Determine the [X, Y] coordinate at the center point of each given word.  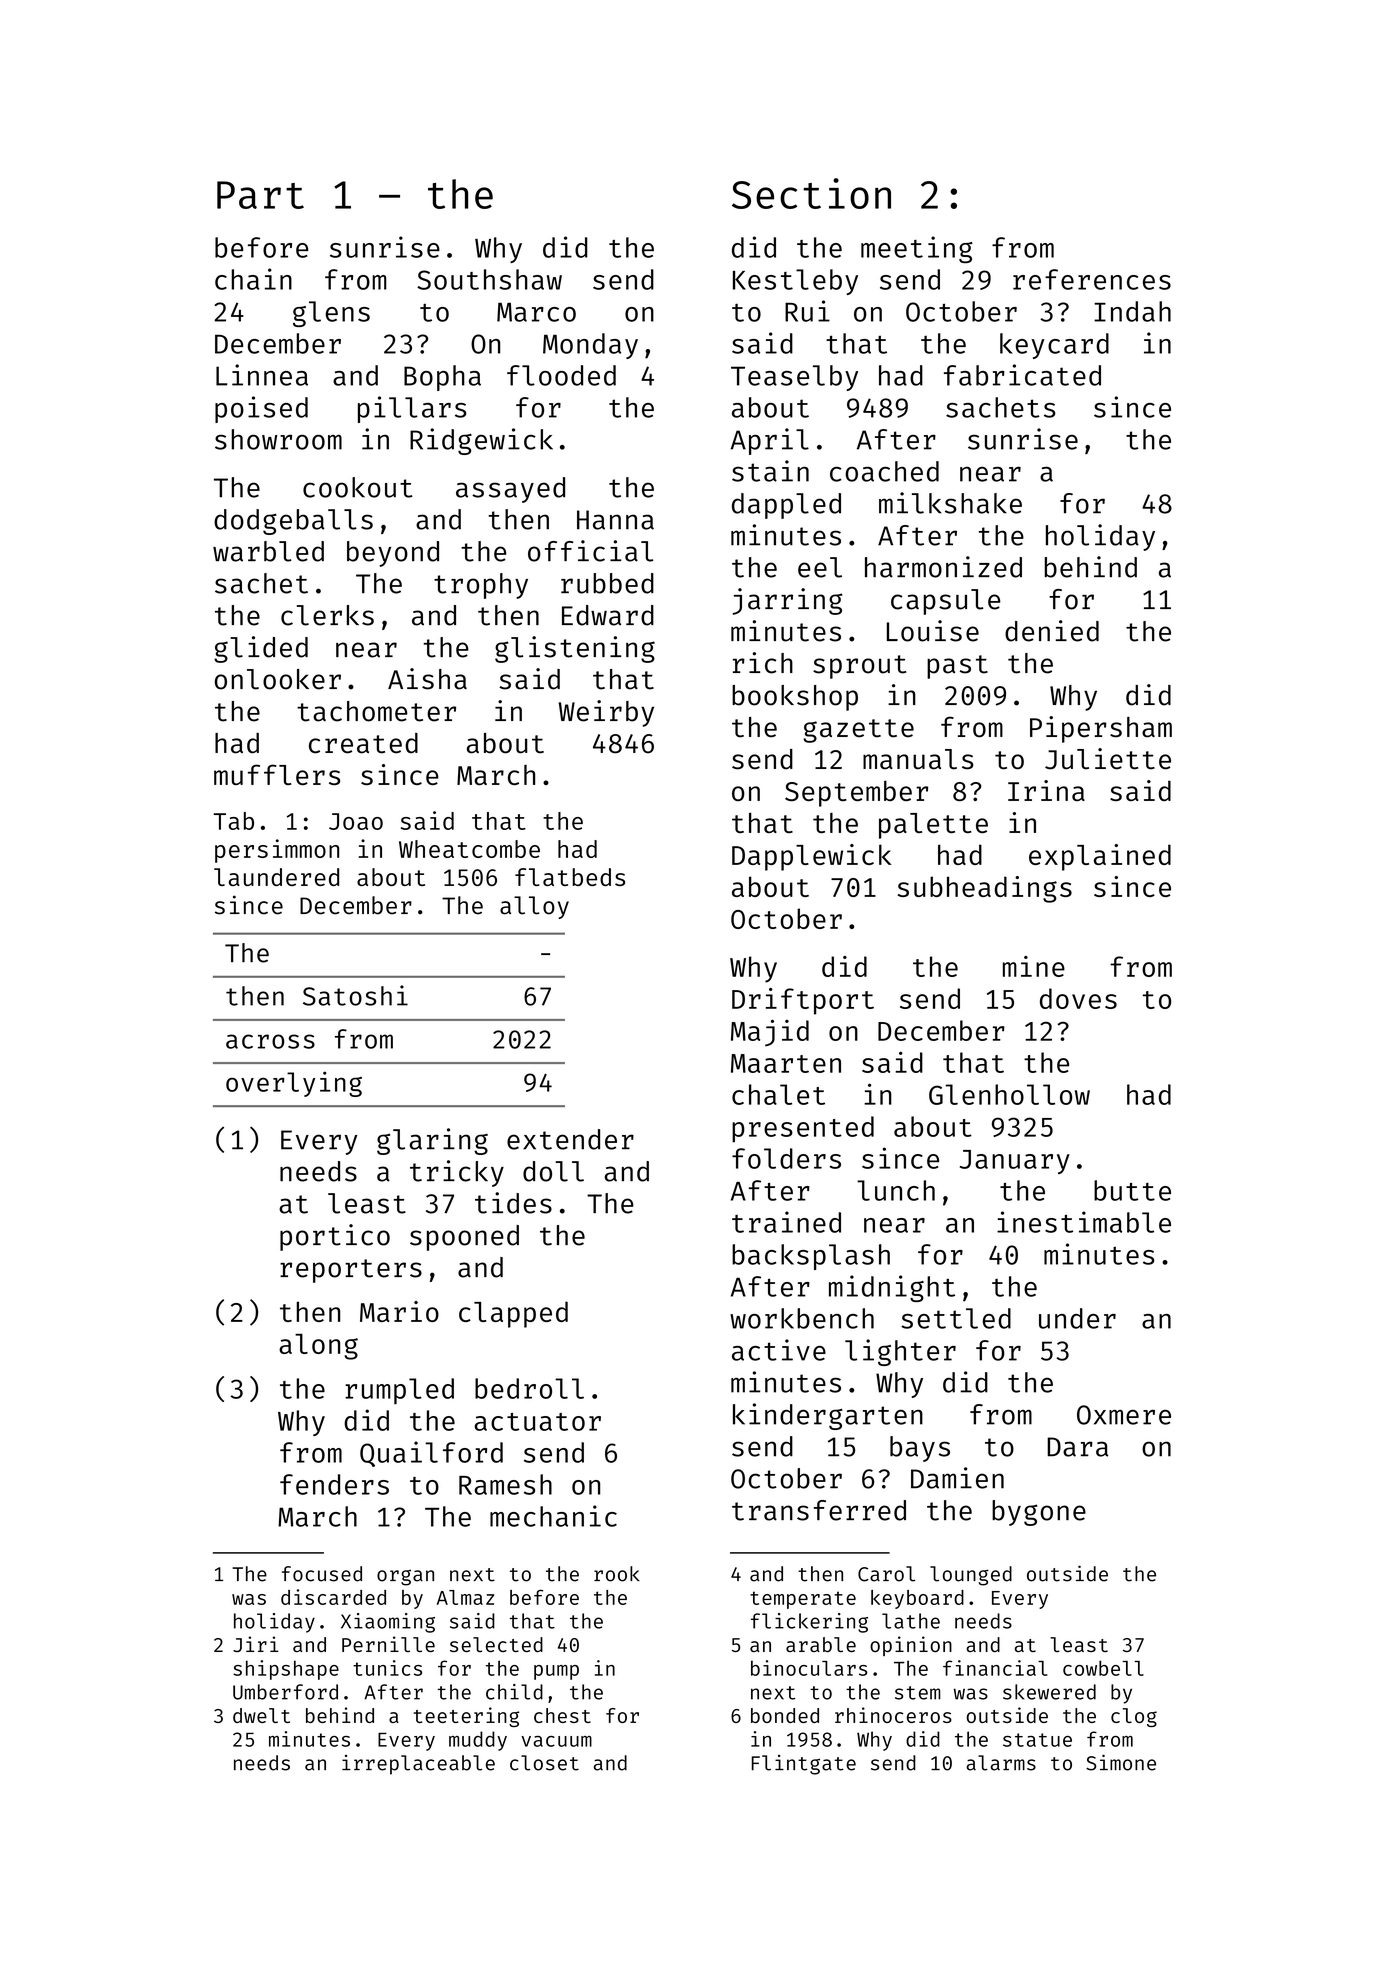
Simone [1121, 1762]
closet [544, 1763]
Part [260, 195]
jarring [787, 601]
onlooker [278, 679]
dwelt [261, 1715]
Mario [399, 1311]
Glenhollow [1009, 1094]
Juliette [1108, 759]
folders [786, 1158]
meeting [917, 249]
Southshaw [489, 279]
